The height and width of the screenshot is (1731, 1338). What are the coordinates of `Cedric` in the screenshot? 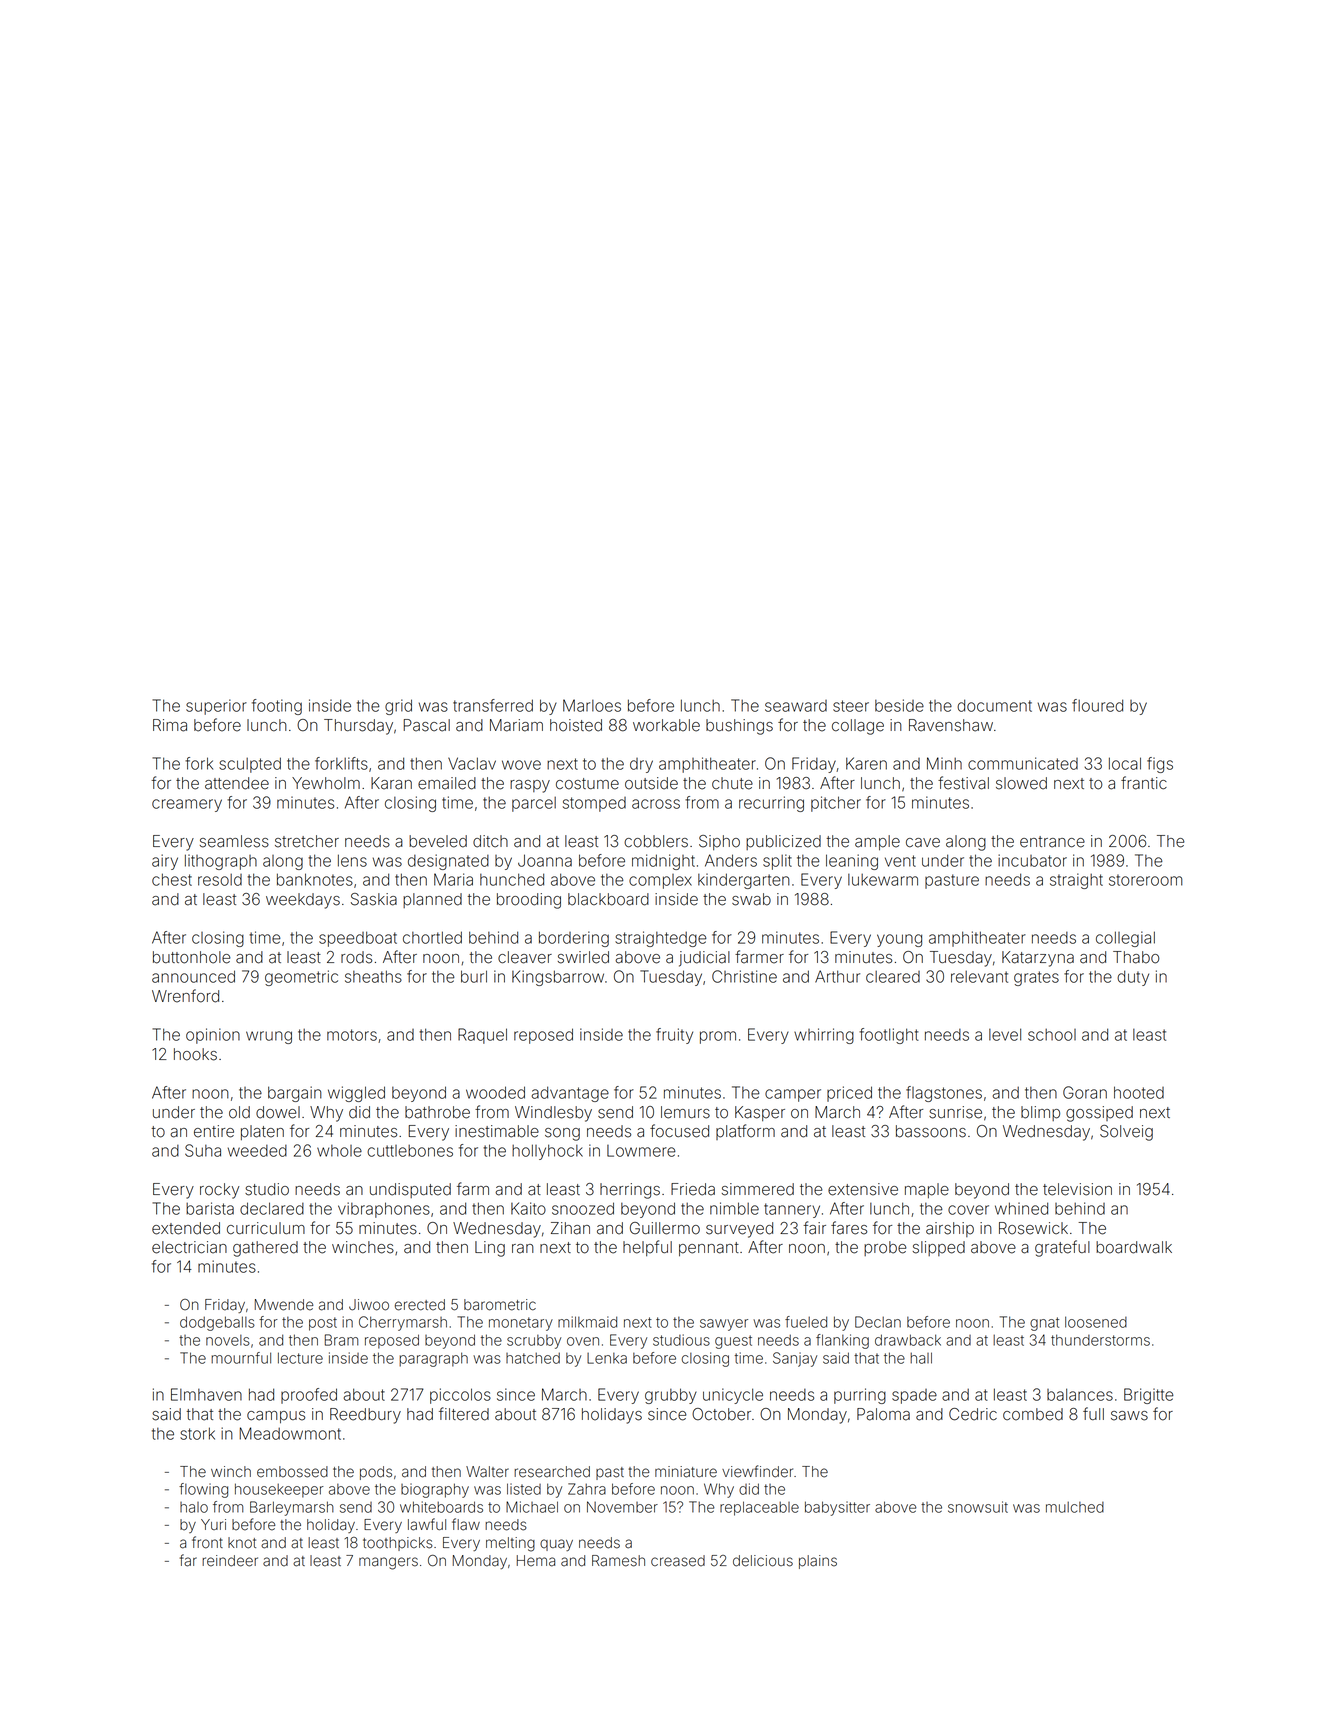 It's located at (973, 1414).
